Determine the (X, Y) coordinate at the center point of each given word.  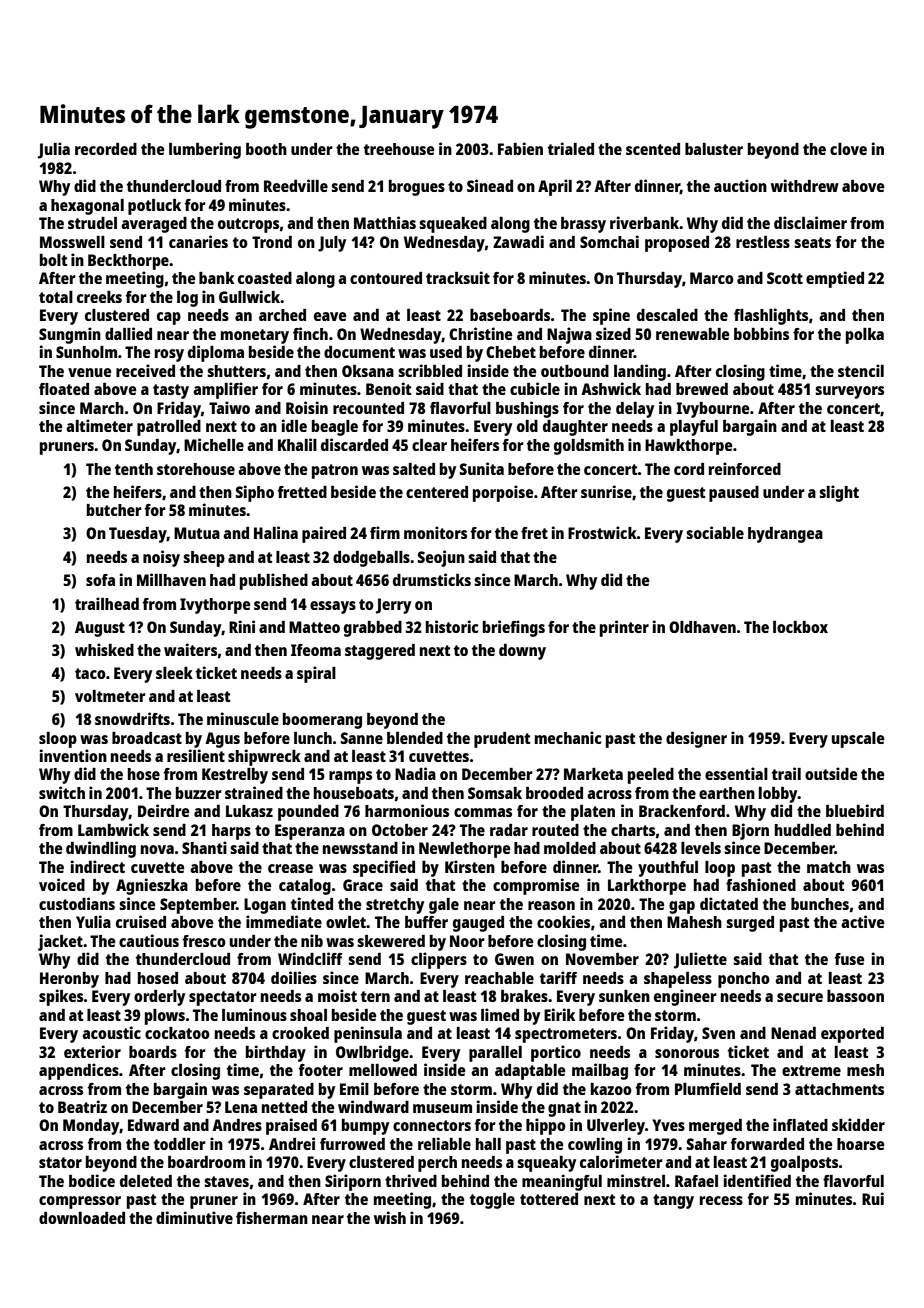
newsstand (360, 848)
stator (60, 1162)
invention (73, 755)
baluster (714, 149)
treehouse (399, 149)
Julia (54, 150)
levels (701, 848)
